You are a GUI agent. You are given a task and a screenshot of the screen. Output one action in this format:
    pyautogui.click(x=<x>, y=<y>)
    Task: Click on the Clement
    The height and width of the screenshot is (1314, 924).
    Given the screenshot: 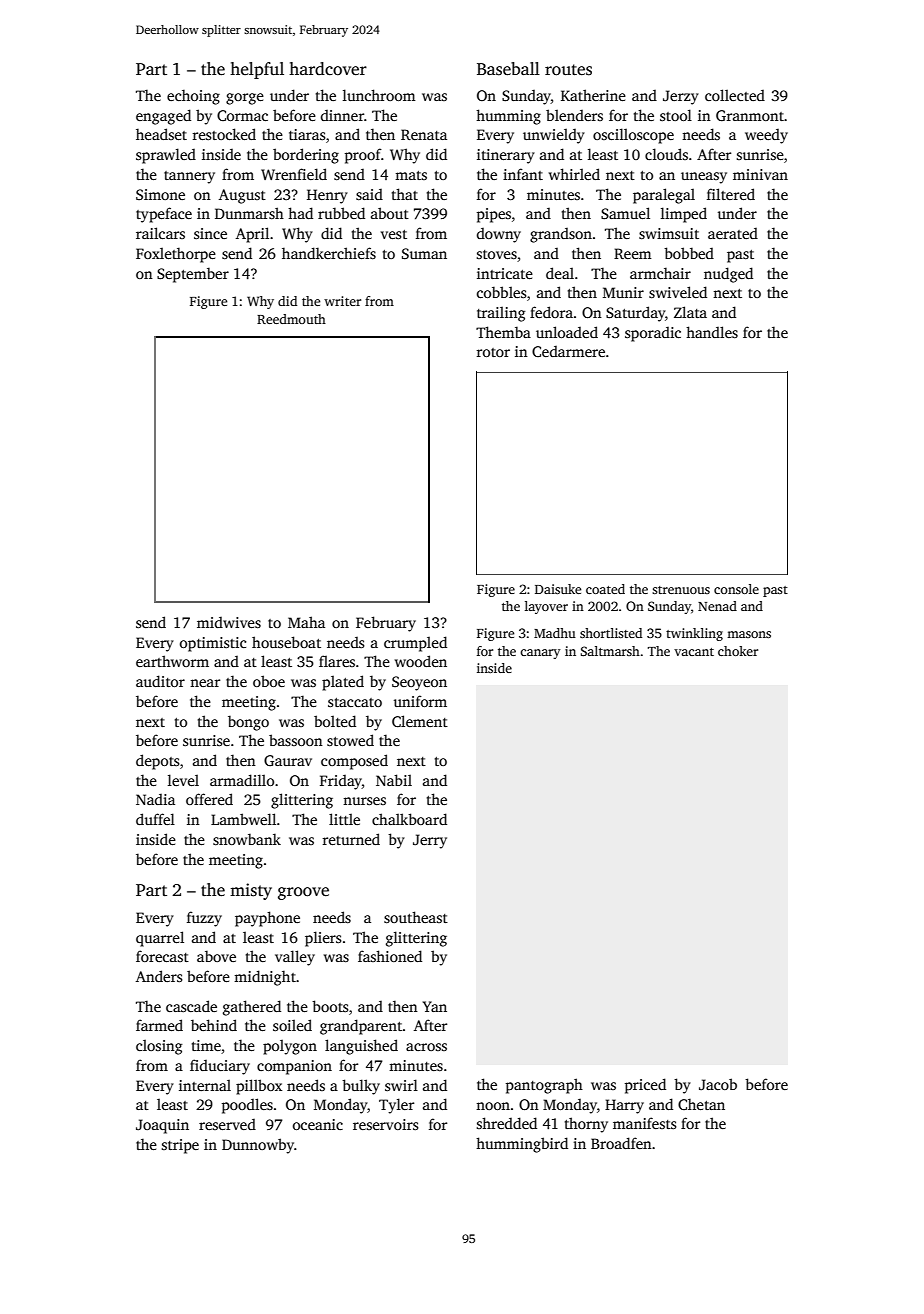 What is the action you would take?
    pyautogui.click(x=420, y=721)
